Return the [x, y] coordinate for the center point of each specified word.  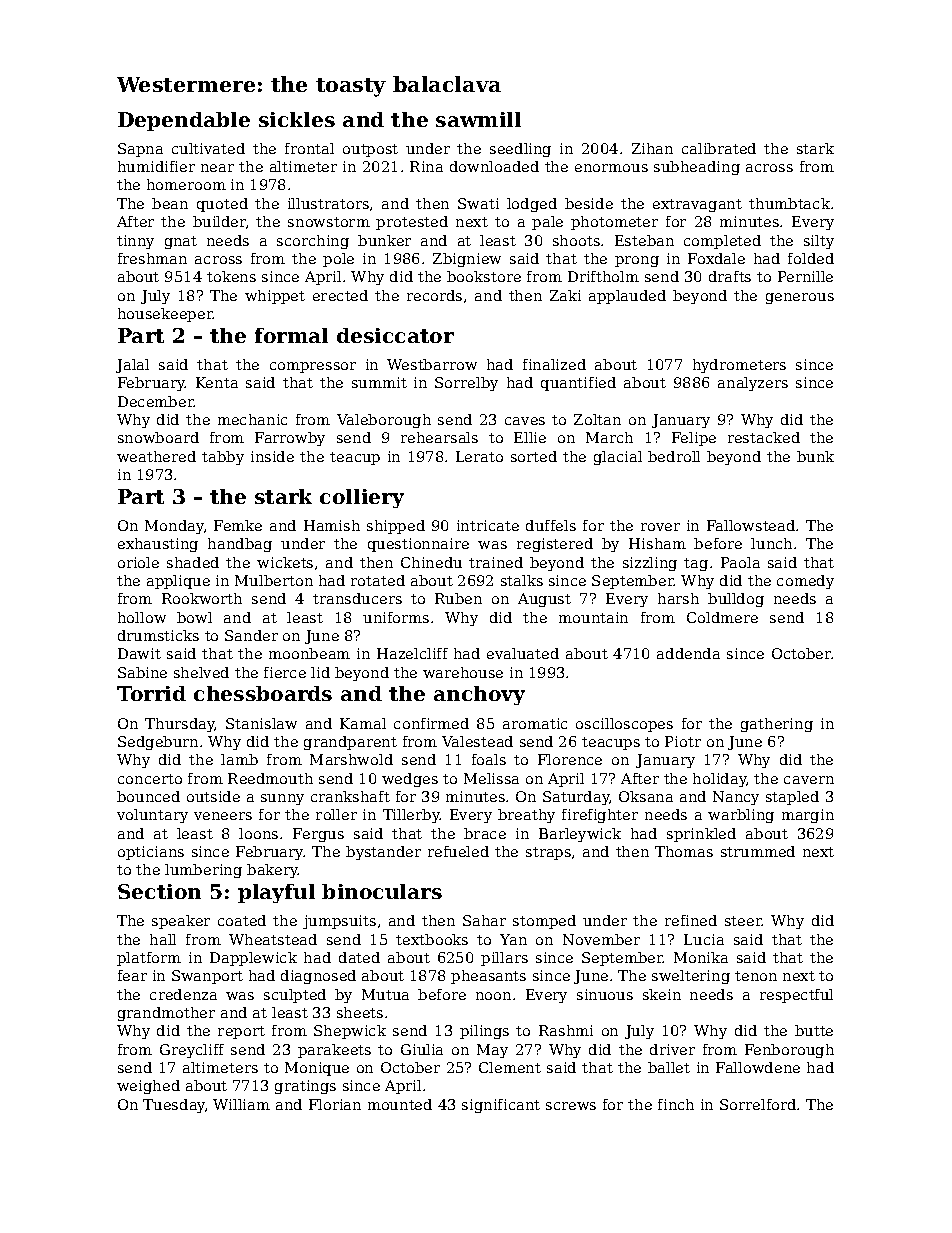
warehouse [463, 672]
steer [743, 921]
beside [589, 203]
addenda [688, 653]
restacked [764, 437]
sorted [534, 456]
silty [819, 242]
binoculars [382, 891]
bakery [273, 871]
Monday [174, 527]
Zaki [565, 295]
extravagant [697, 205]
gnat [181, 242]
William [241, 1104]
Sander [251, 635]
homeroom [186, 184]
